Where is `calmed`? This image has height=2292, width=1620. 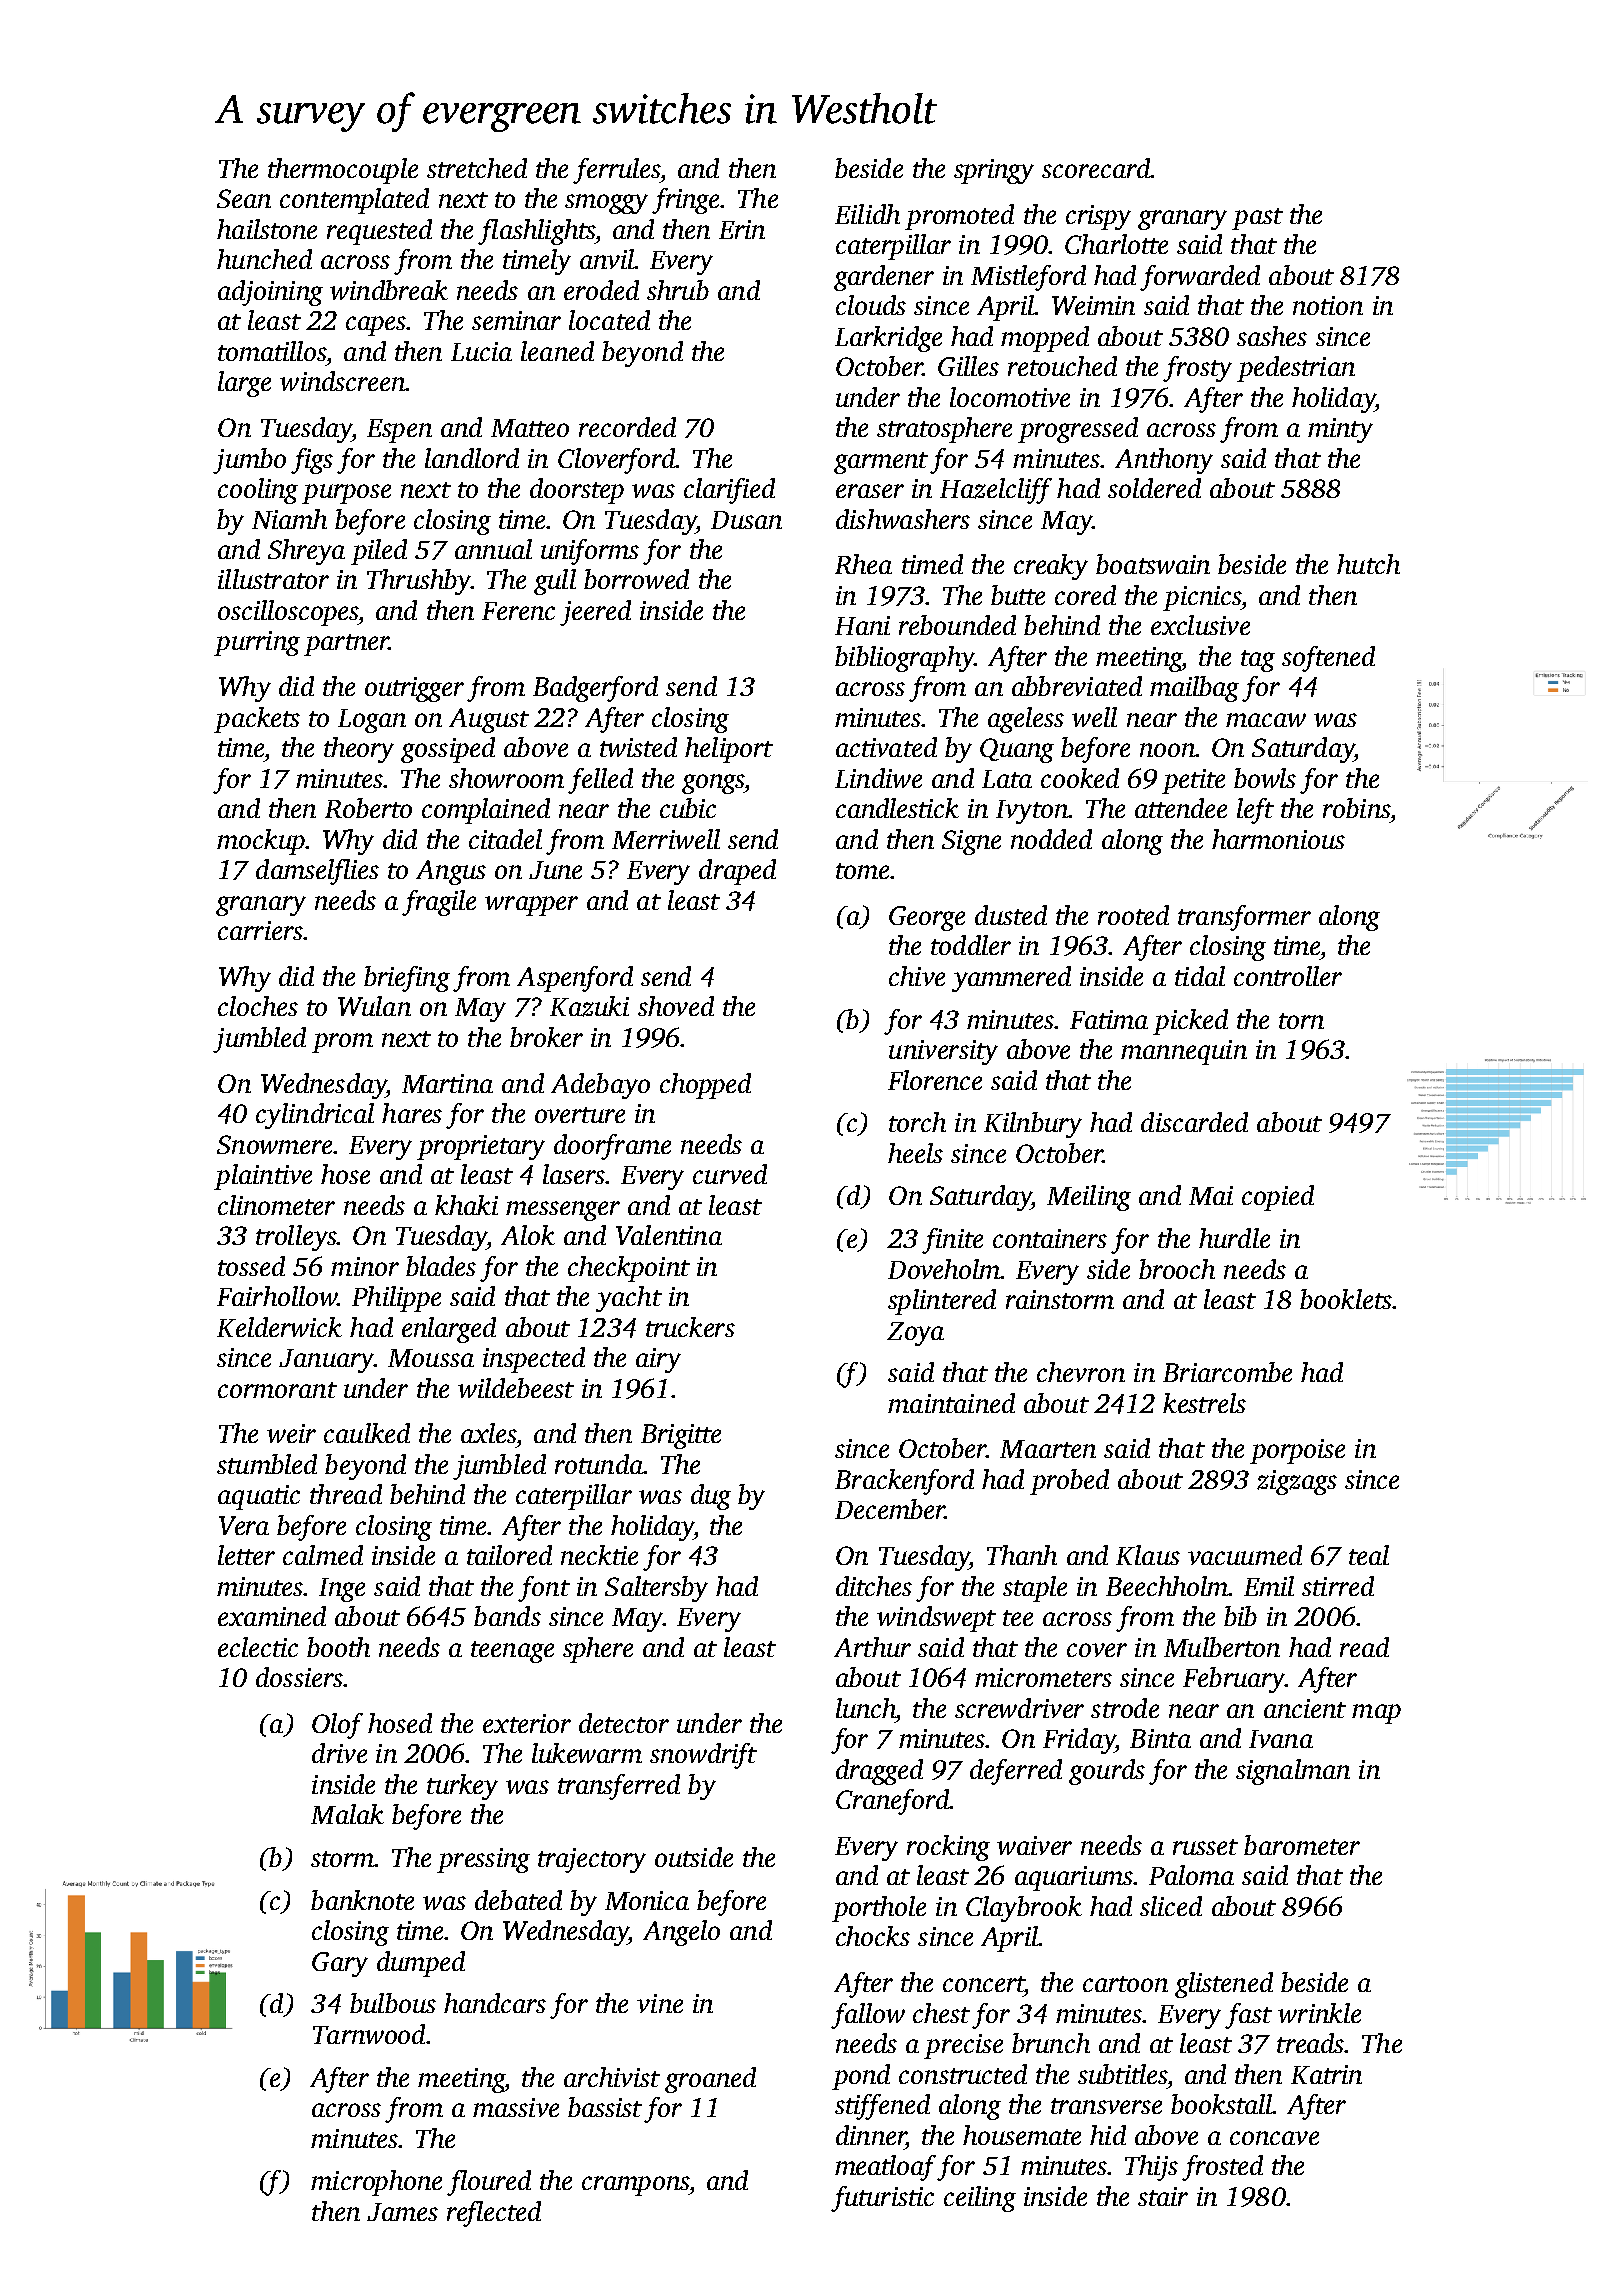
calmed is located at coordinates (323, 1555).
